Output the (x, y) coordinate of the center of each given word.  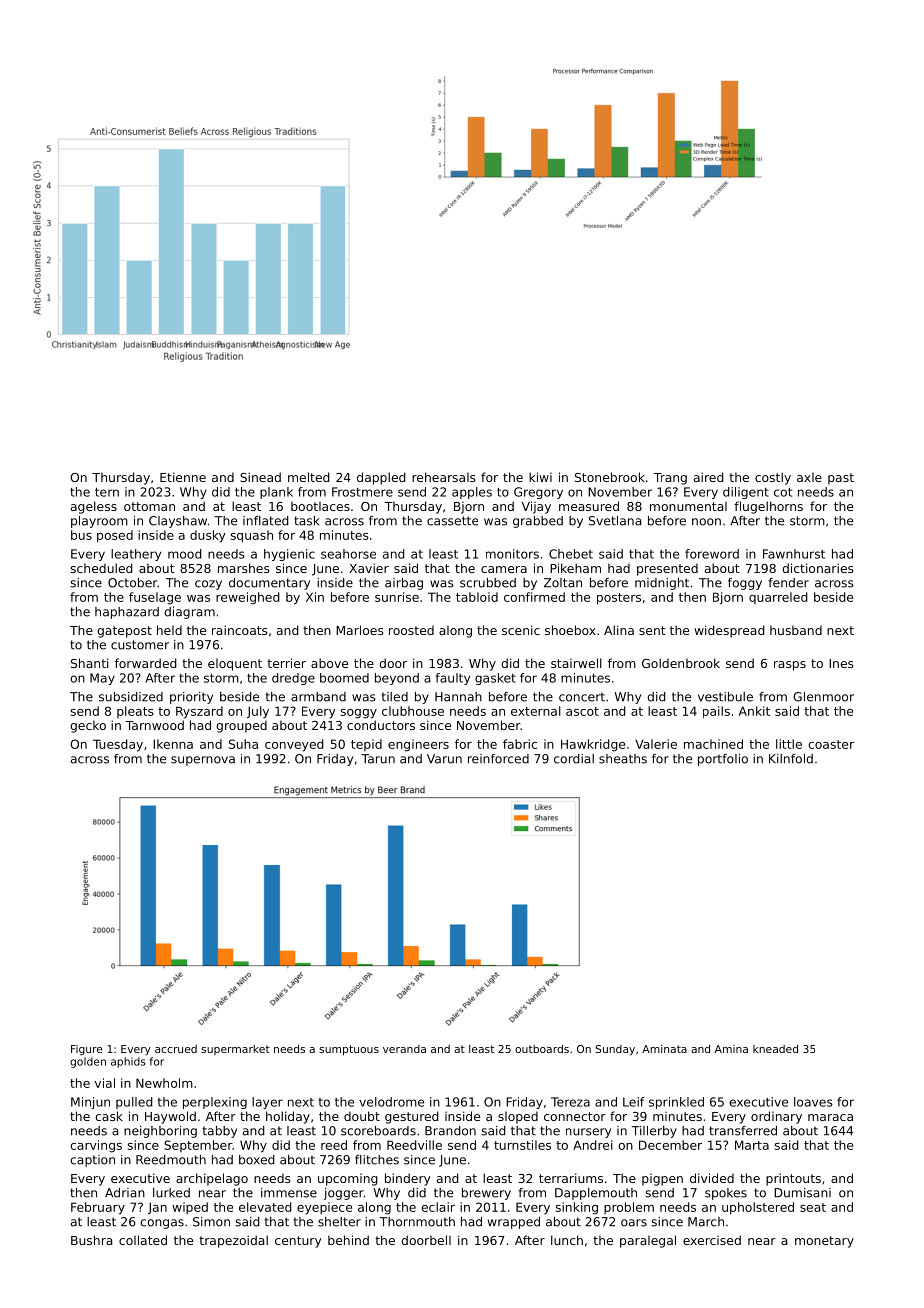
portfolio (723, 760)
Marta (752, 1145)
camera (504, 569)
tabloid (477, 597)
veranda (404, 1049)
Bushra (91, 1240)
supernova (203, 761)
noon (706, 522)
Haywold (170, 1117)
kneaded (775, 1049)
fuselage (155, 598)
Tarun (378, 759)
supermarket (235, 1050)
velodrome (391, 1102)
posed (115, 536)
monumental (688, 506)
